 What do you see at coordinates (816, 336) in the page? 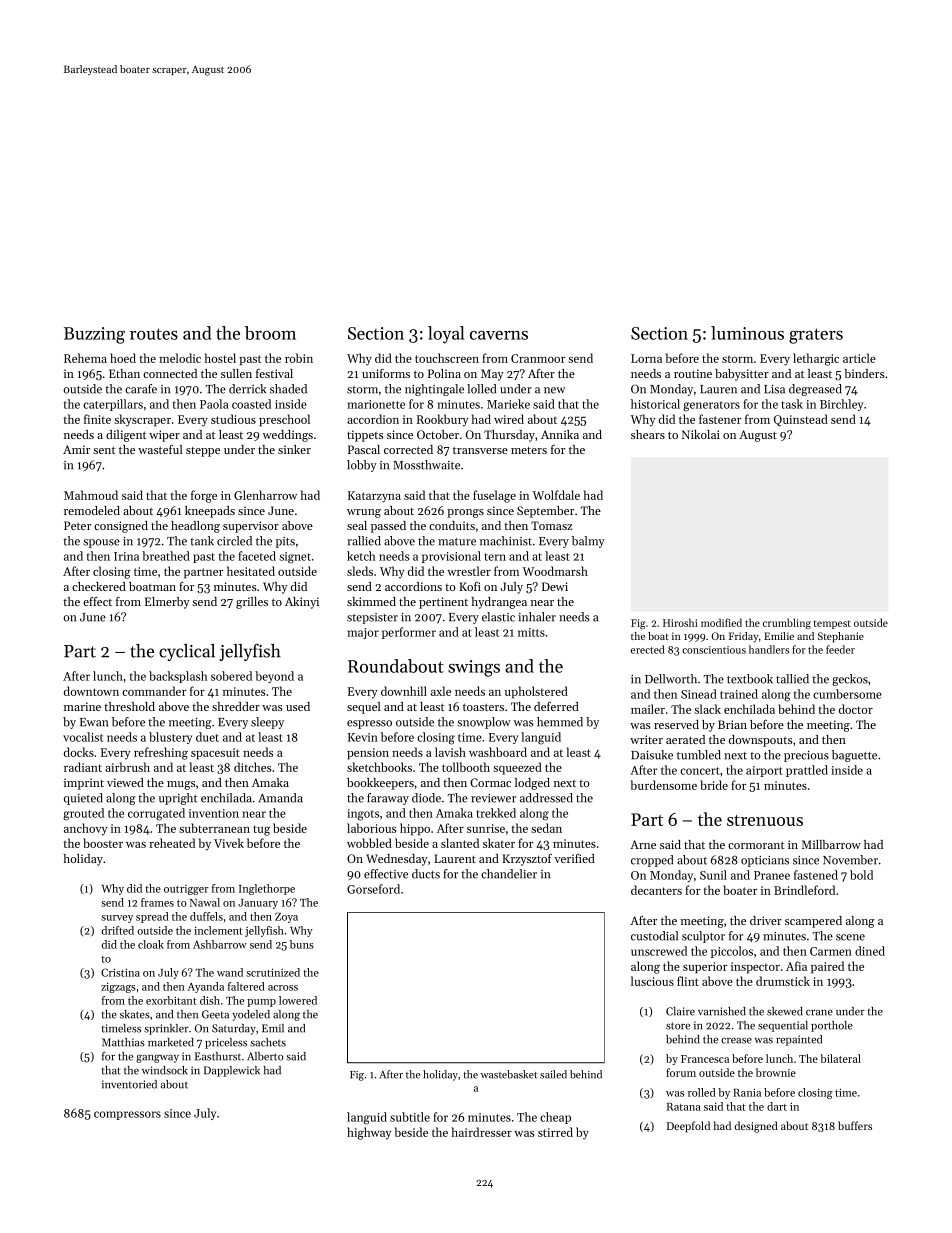
I see `graters` at bounding box center [816, 336].
